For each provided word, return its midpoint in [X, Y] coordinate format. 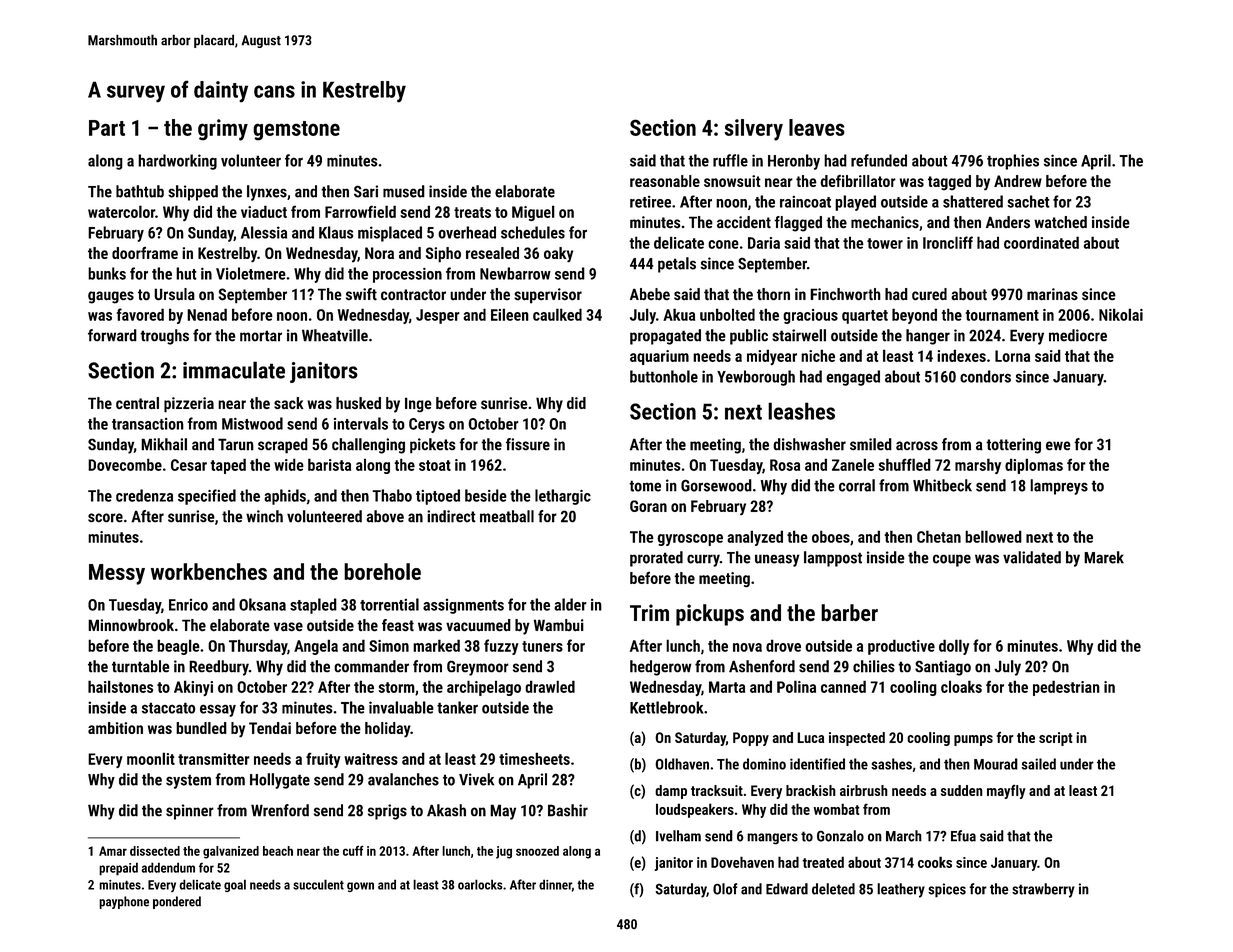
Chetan [939, 536]
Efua [963, 836]
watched [1060, 222]
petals [677, 265]
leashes [801, 411]
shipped [193, 193]
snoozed [537, 851]
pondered [177, 902]
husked [358, 403]
